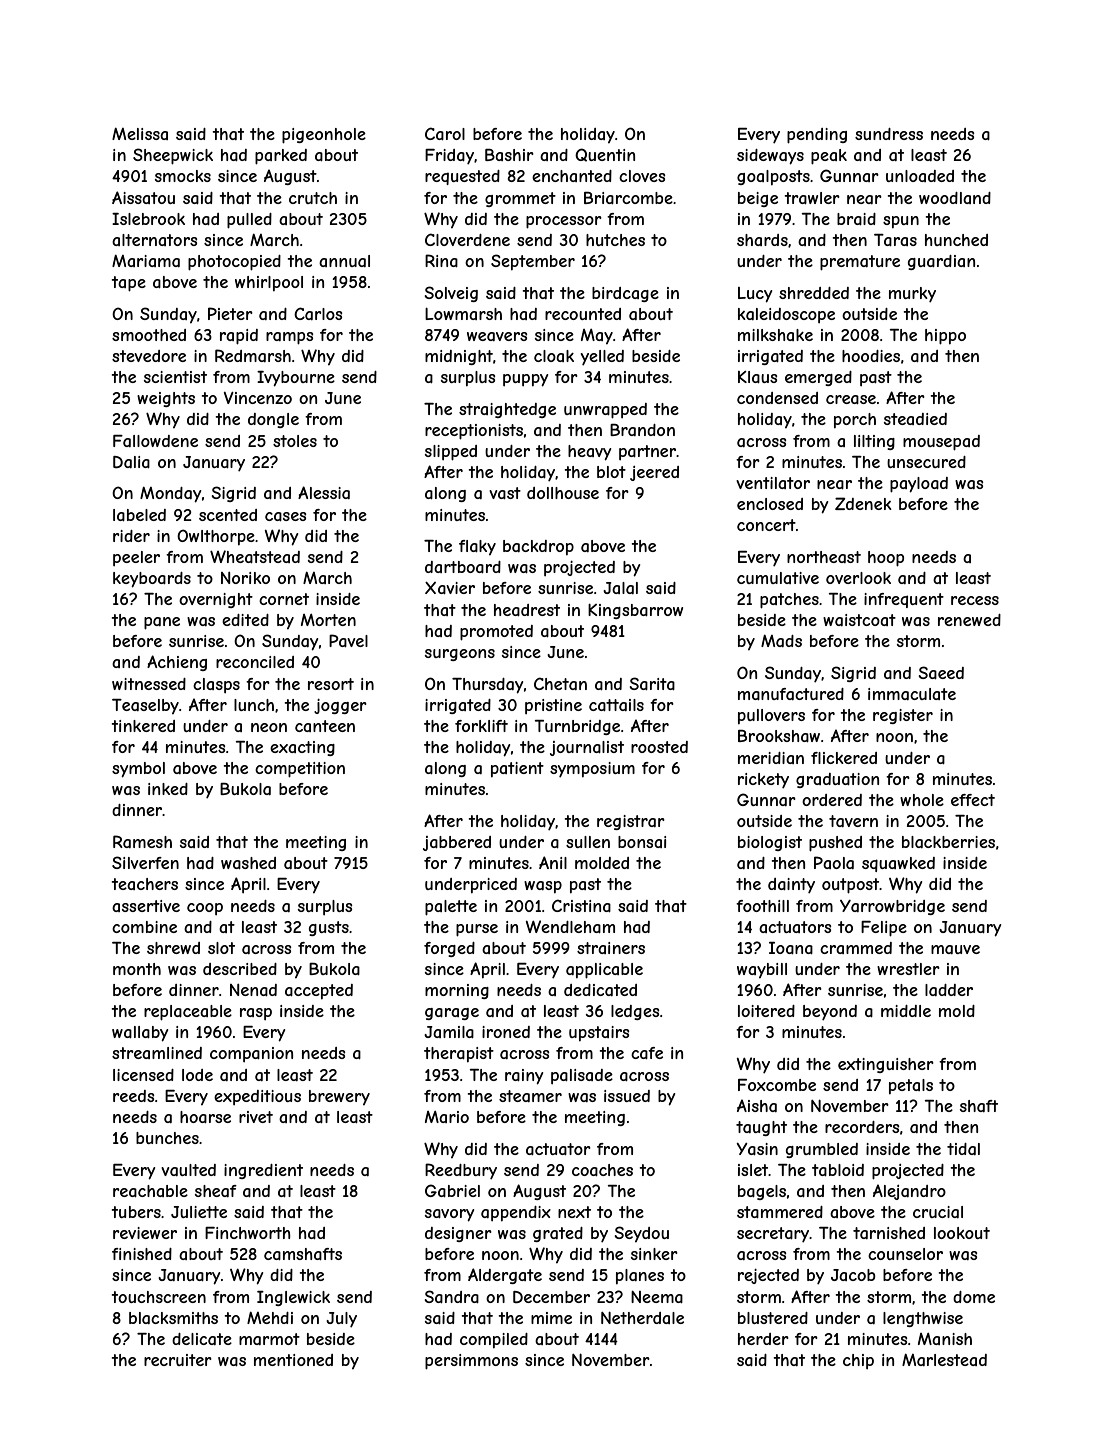 This screenshot has width=1115, height=1443. What do you see at coordinates (635, 1012) in the screenshot?
I see `ledges` at bounding box center [635, 1012].
